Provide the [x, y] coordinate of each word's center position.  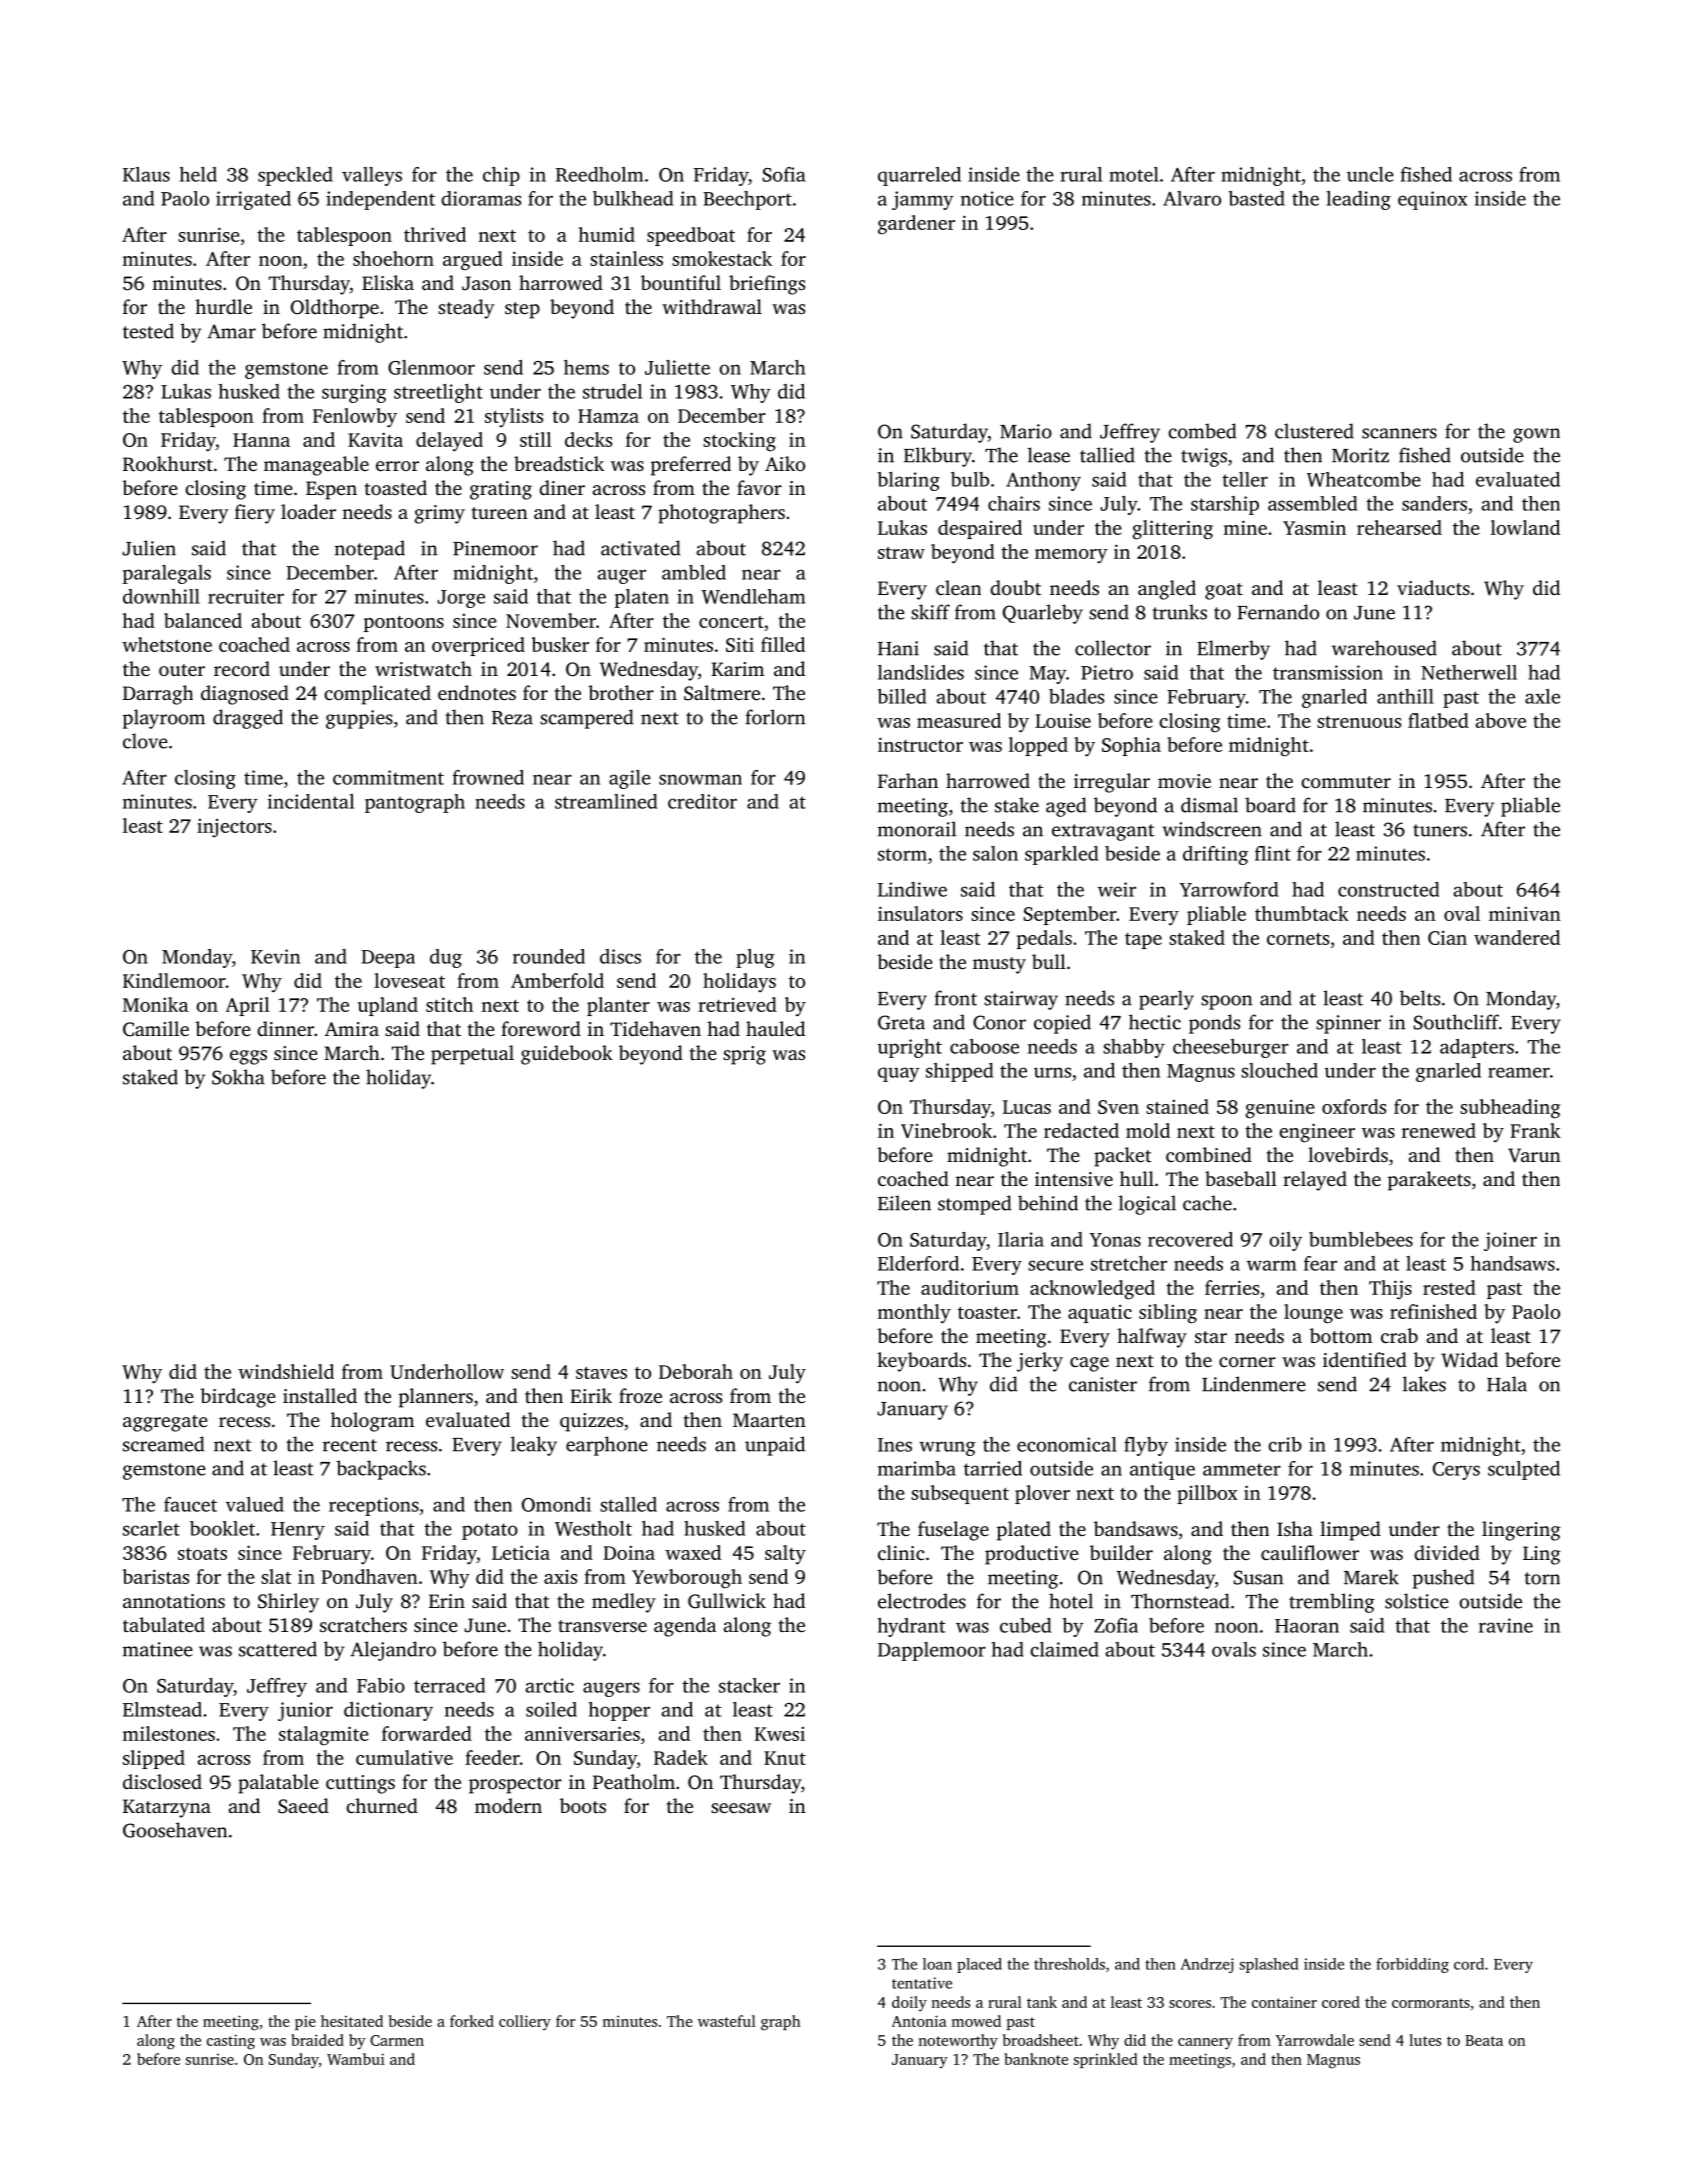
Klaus [146, 174]
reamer [1519, 1072]
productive [1032, 1555]
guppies [359, 719]
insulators [920, 913]
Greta [901, 1022]
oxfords [1354, 1106]
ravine [1506, 1625]
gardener [916, 225]
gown [1536, 435]
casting [231, 2042]
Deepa [388, 959]
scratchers [363, 1624]
